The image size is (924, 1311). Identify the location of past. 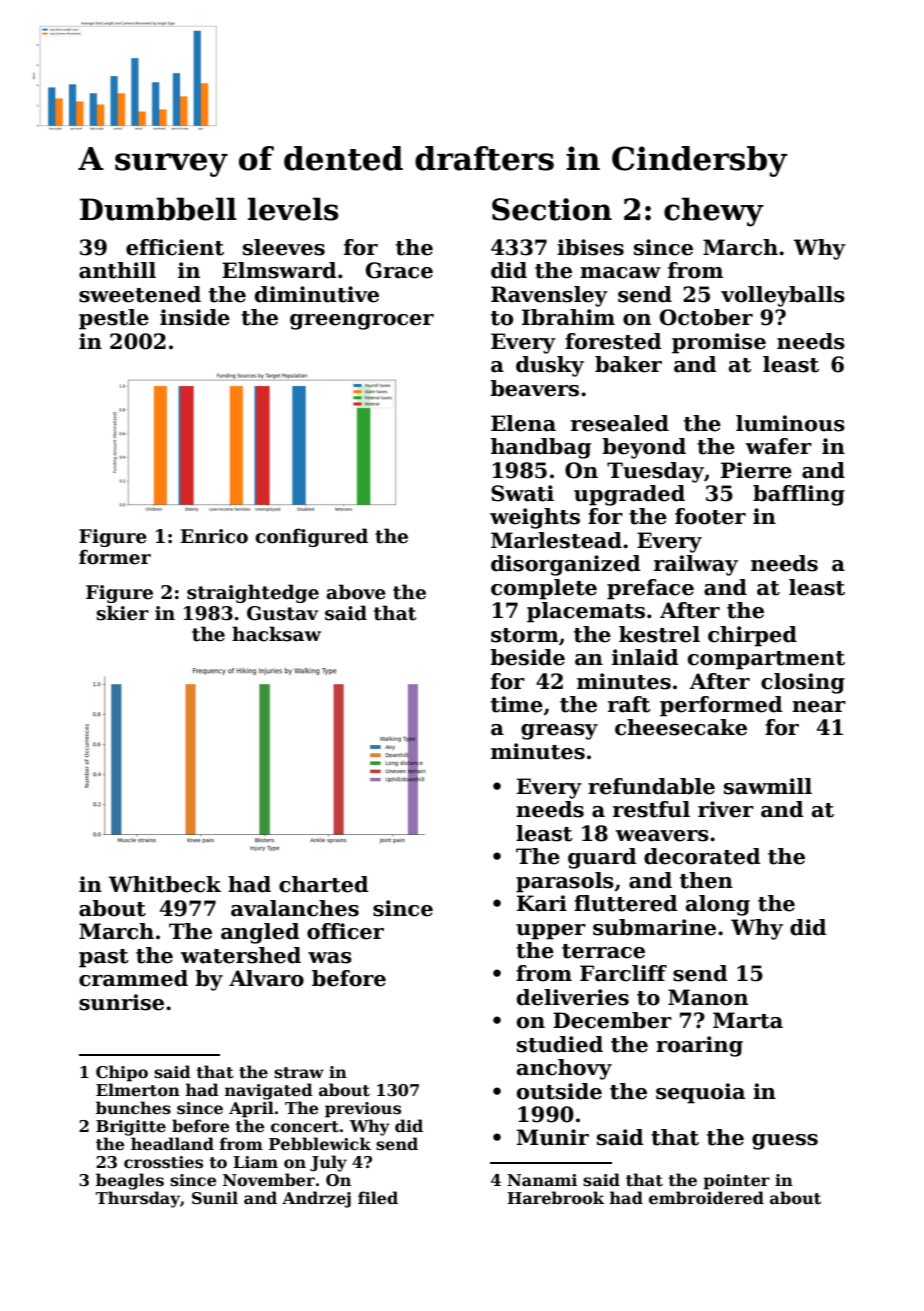
(104, 958).
